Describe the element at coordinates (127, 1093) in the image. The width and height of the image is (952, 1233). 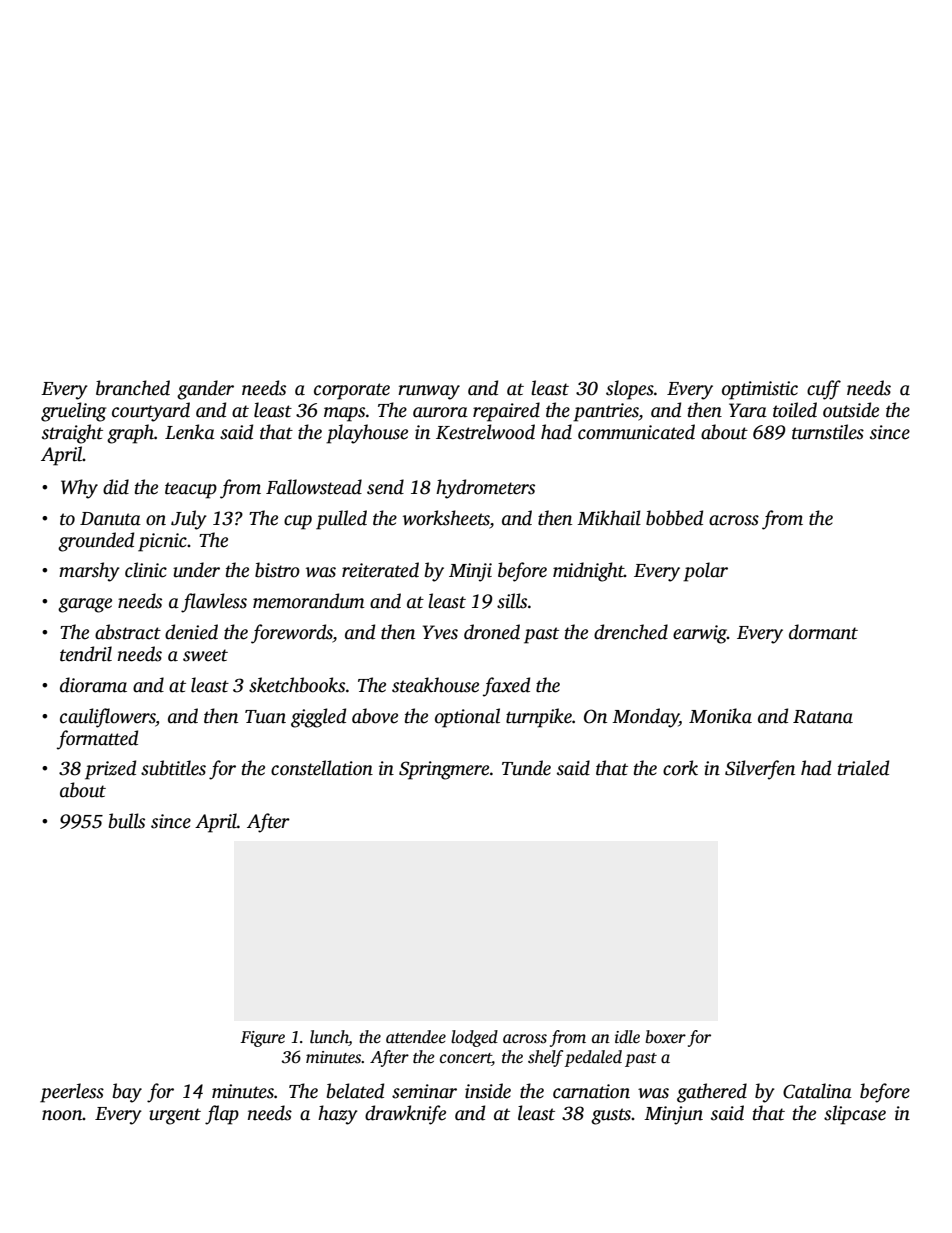
I see `bay` at that location.
